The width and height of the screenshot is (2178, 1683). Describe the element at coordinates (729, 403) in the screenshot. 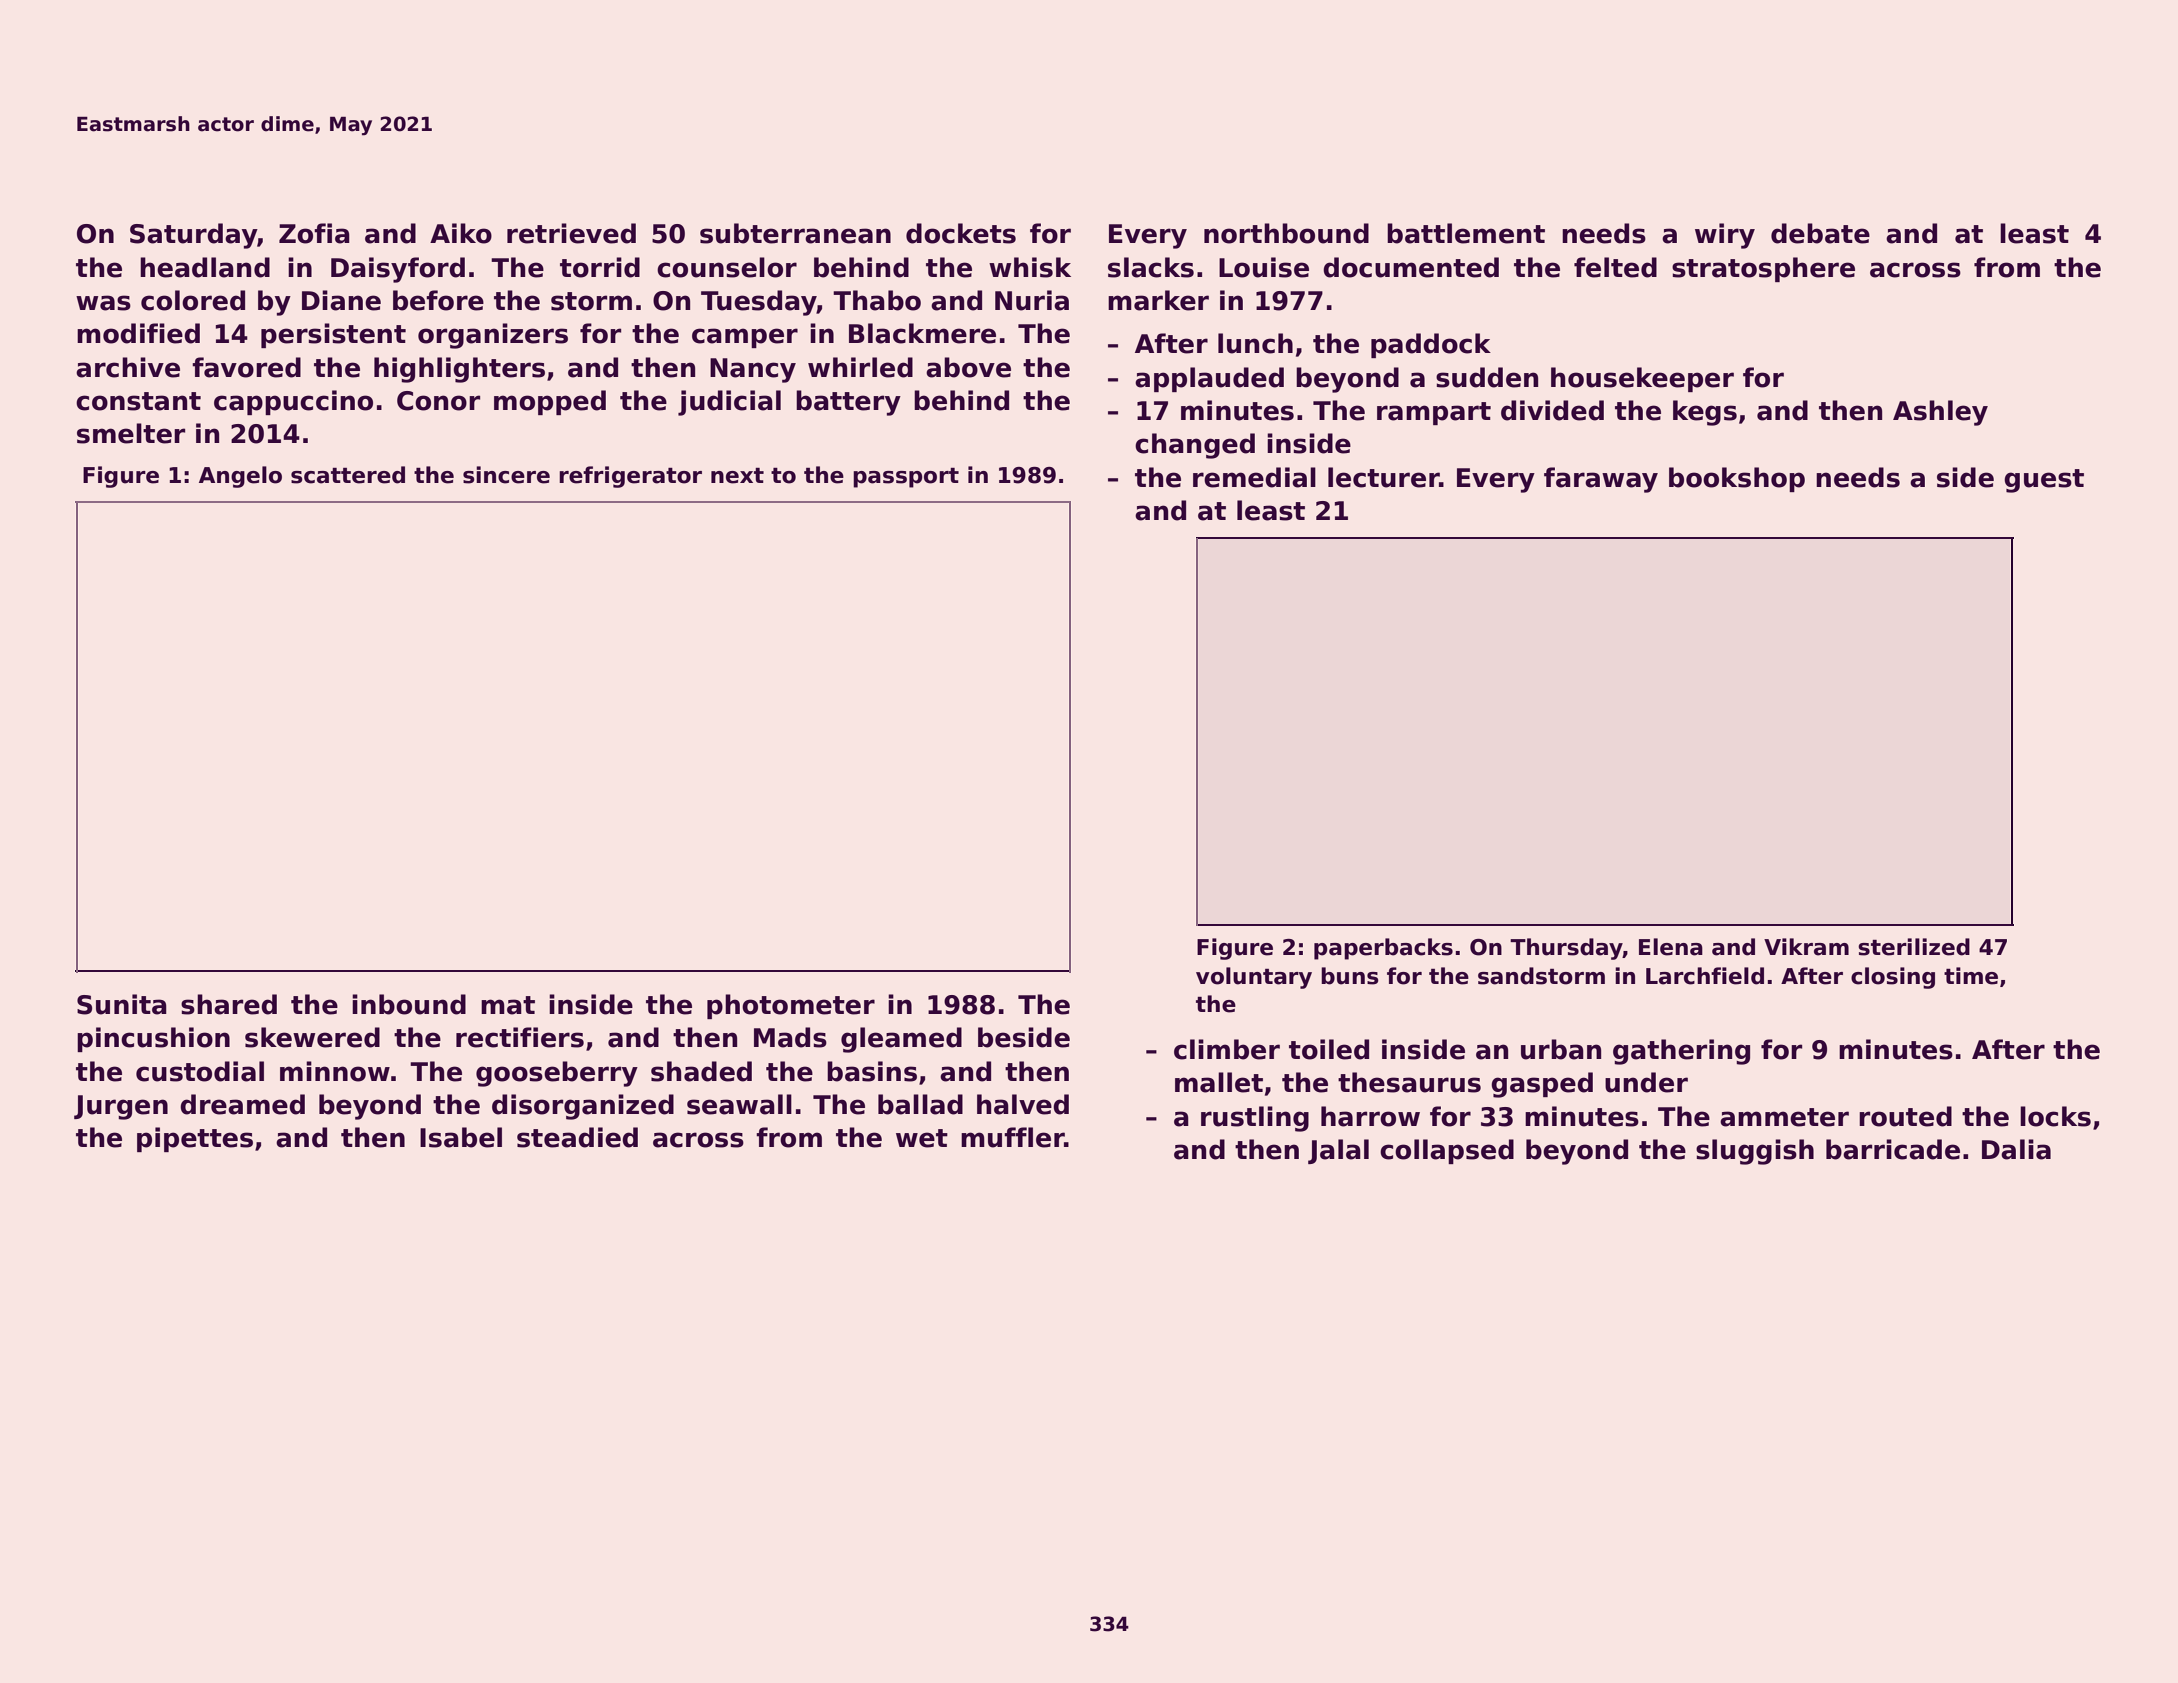

I see `judicial` at that location.
